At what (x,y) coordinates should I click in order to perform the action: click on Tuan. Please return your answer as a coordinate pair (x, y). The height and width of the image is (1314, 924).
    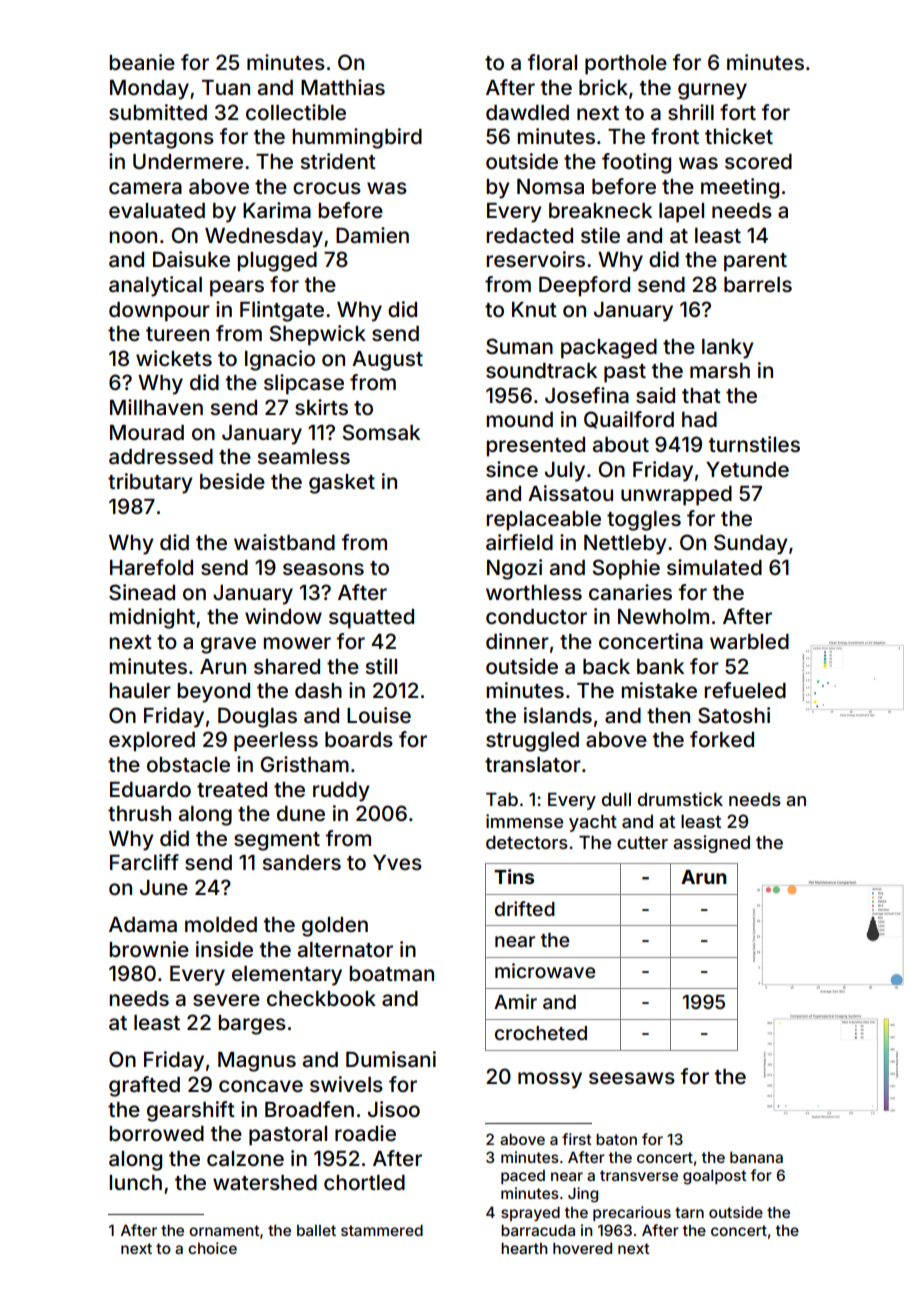
    Looking at the image, I should click on (226, 87).
